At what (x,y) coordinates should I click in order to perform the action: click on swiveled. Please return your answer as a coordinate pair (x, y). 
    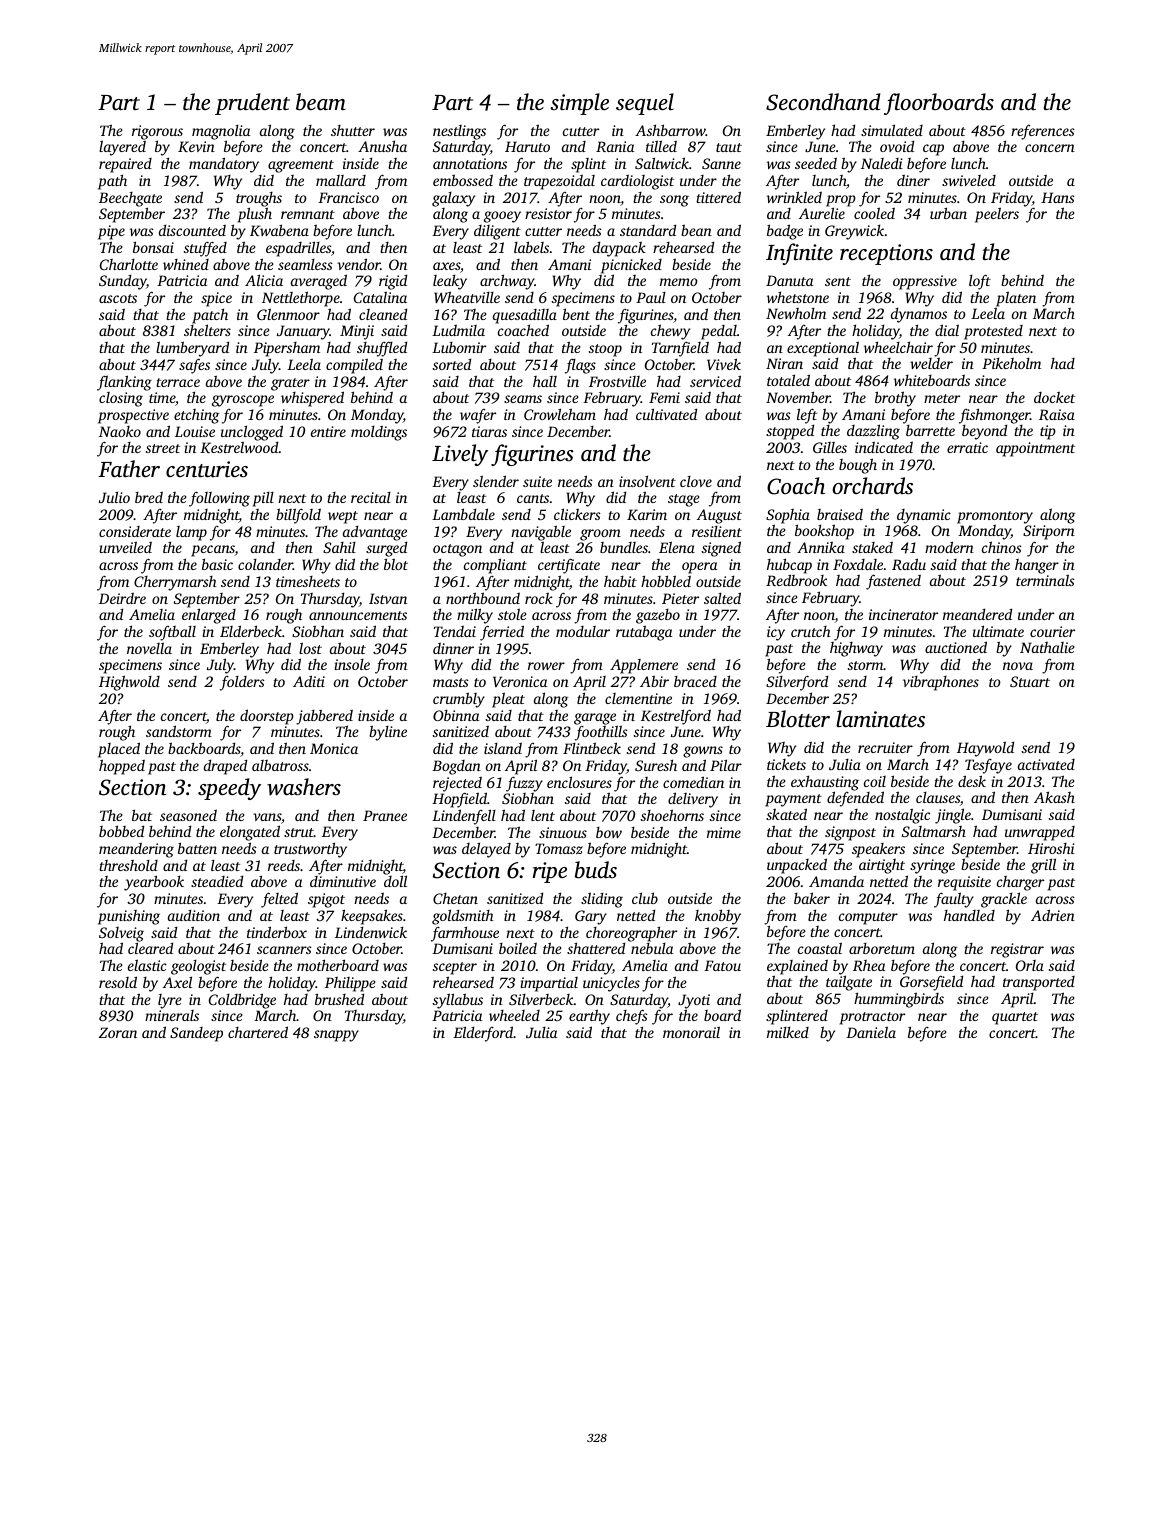
    Looking at the image, I should click on (969, 180).
